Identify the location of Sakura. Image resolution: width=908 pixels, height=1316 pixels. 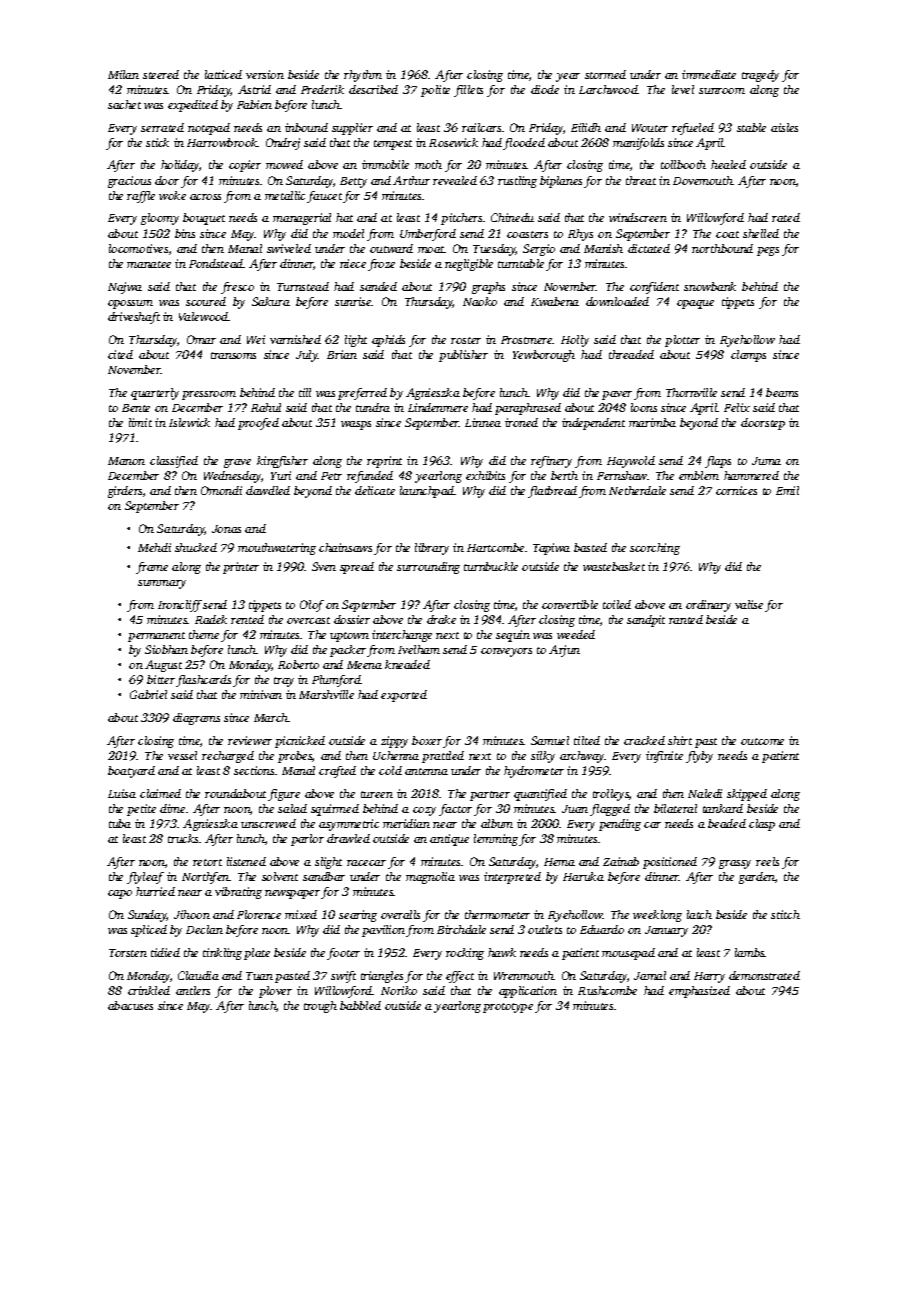
(271, 301).
